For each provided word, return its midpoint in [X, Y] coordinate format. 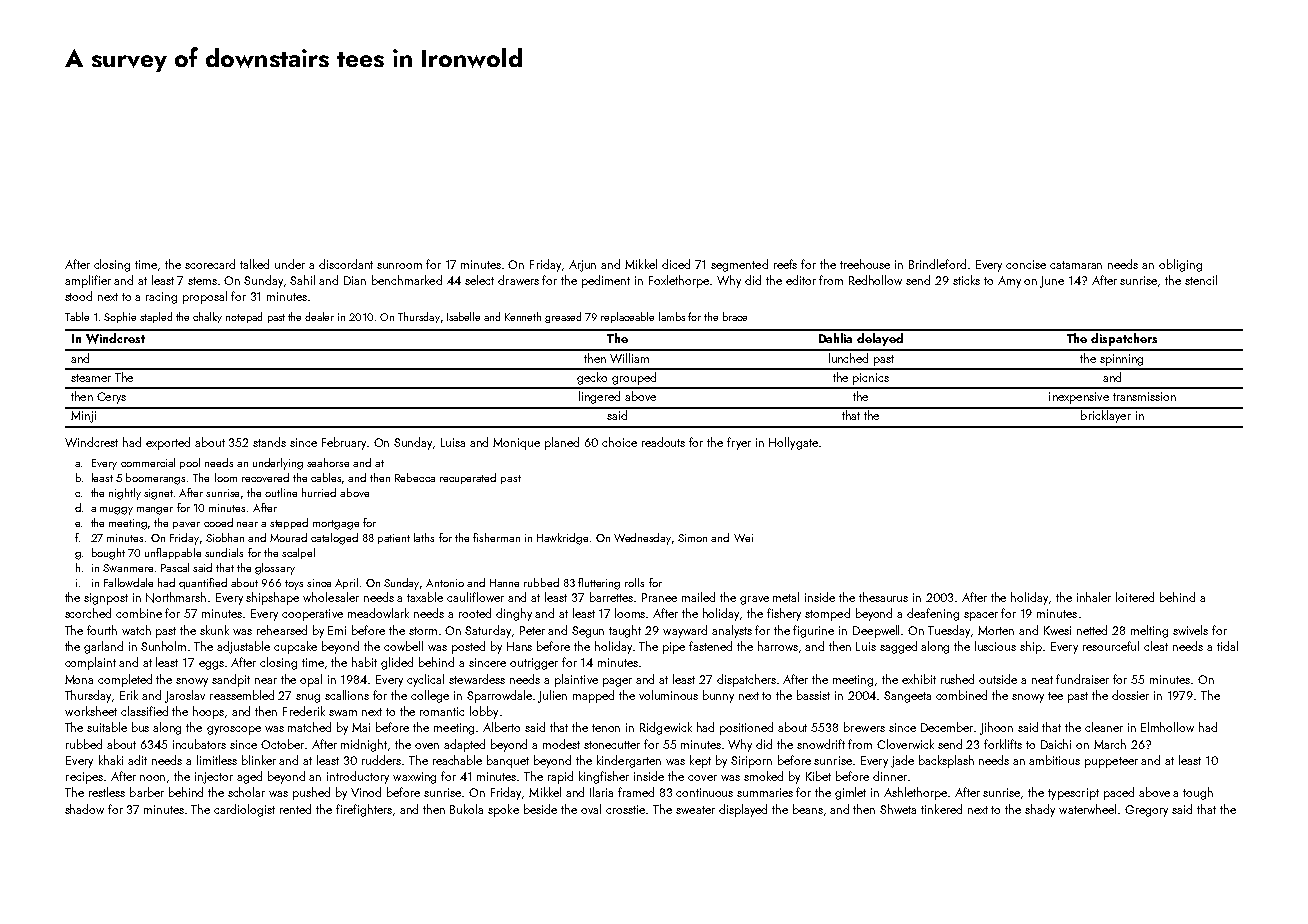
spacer [981, 616]
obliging [1180, 265]
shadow [84, 809]
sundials [224, 552]
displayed [743, 810]
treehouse [865, 264]
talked [254, 264]
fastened [710, 646]
